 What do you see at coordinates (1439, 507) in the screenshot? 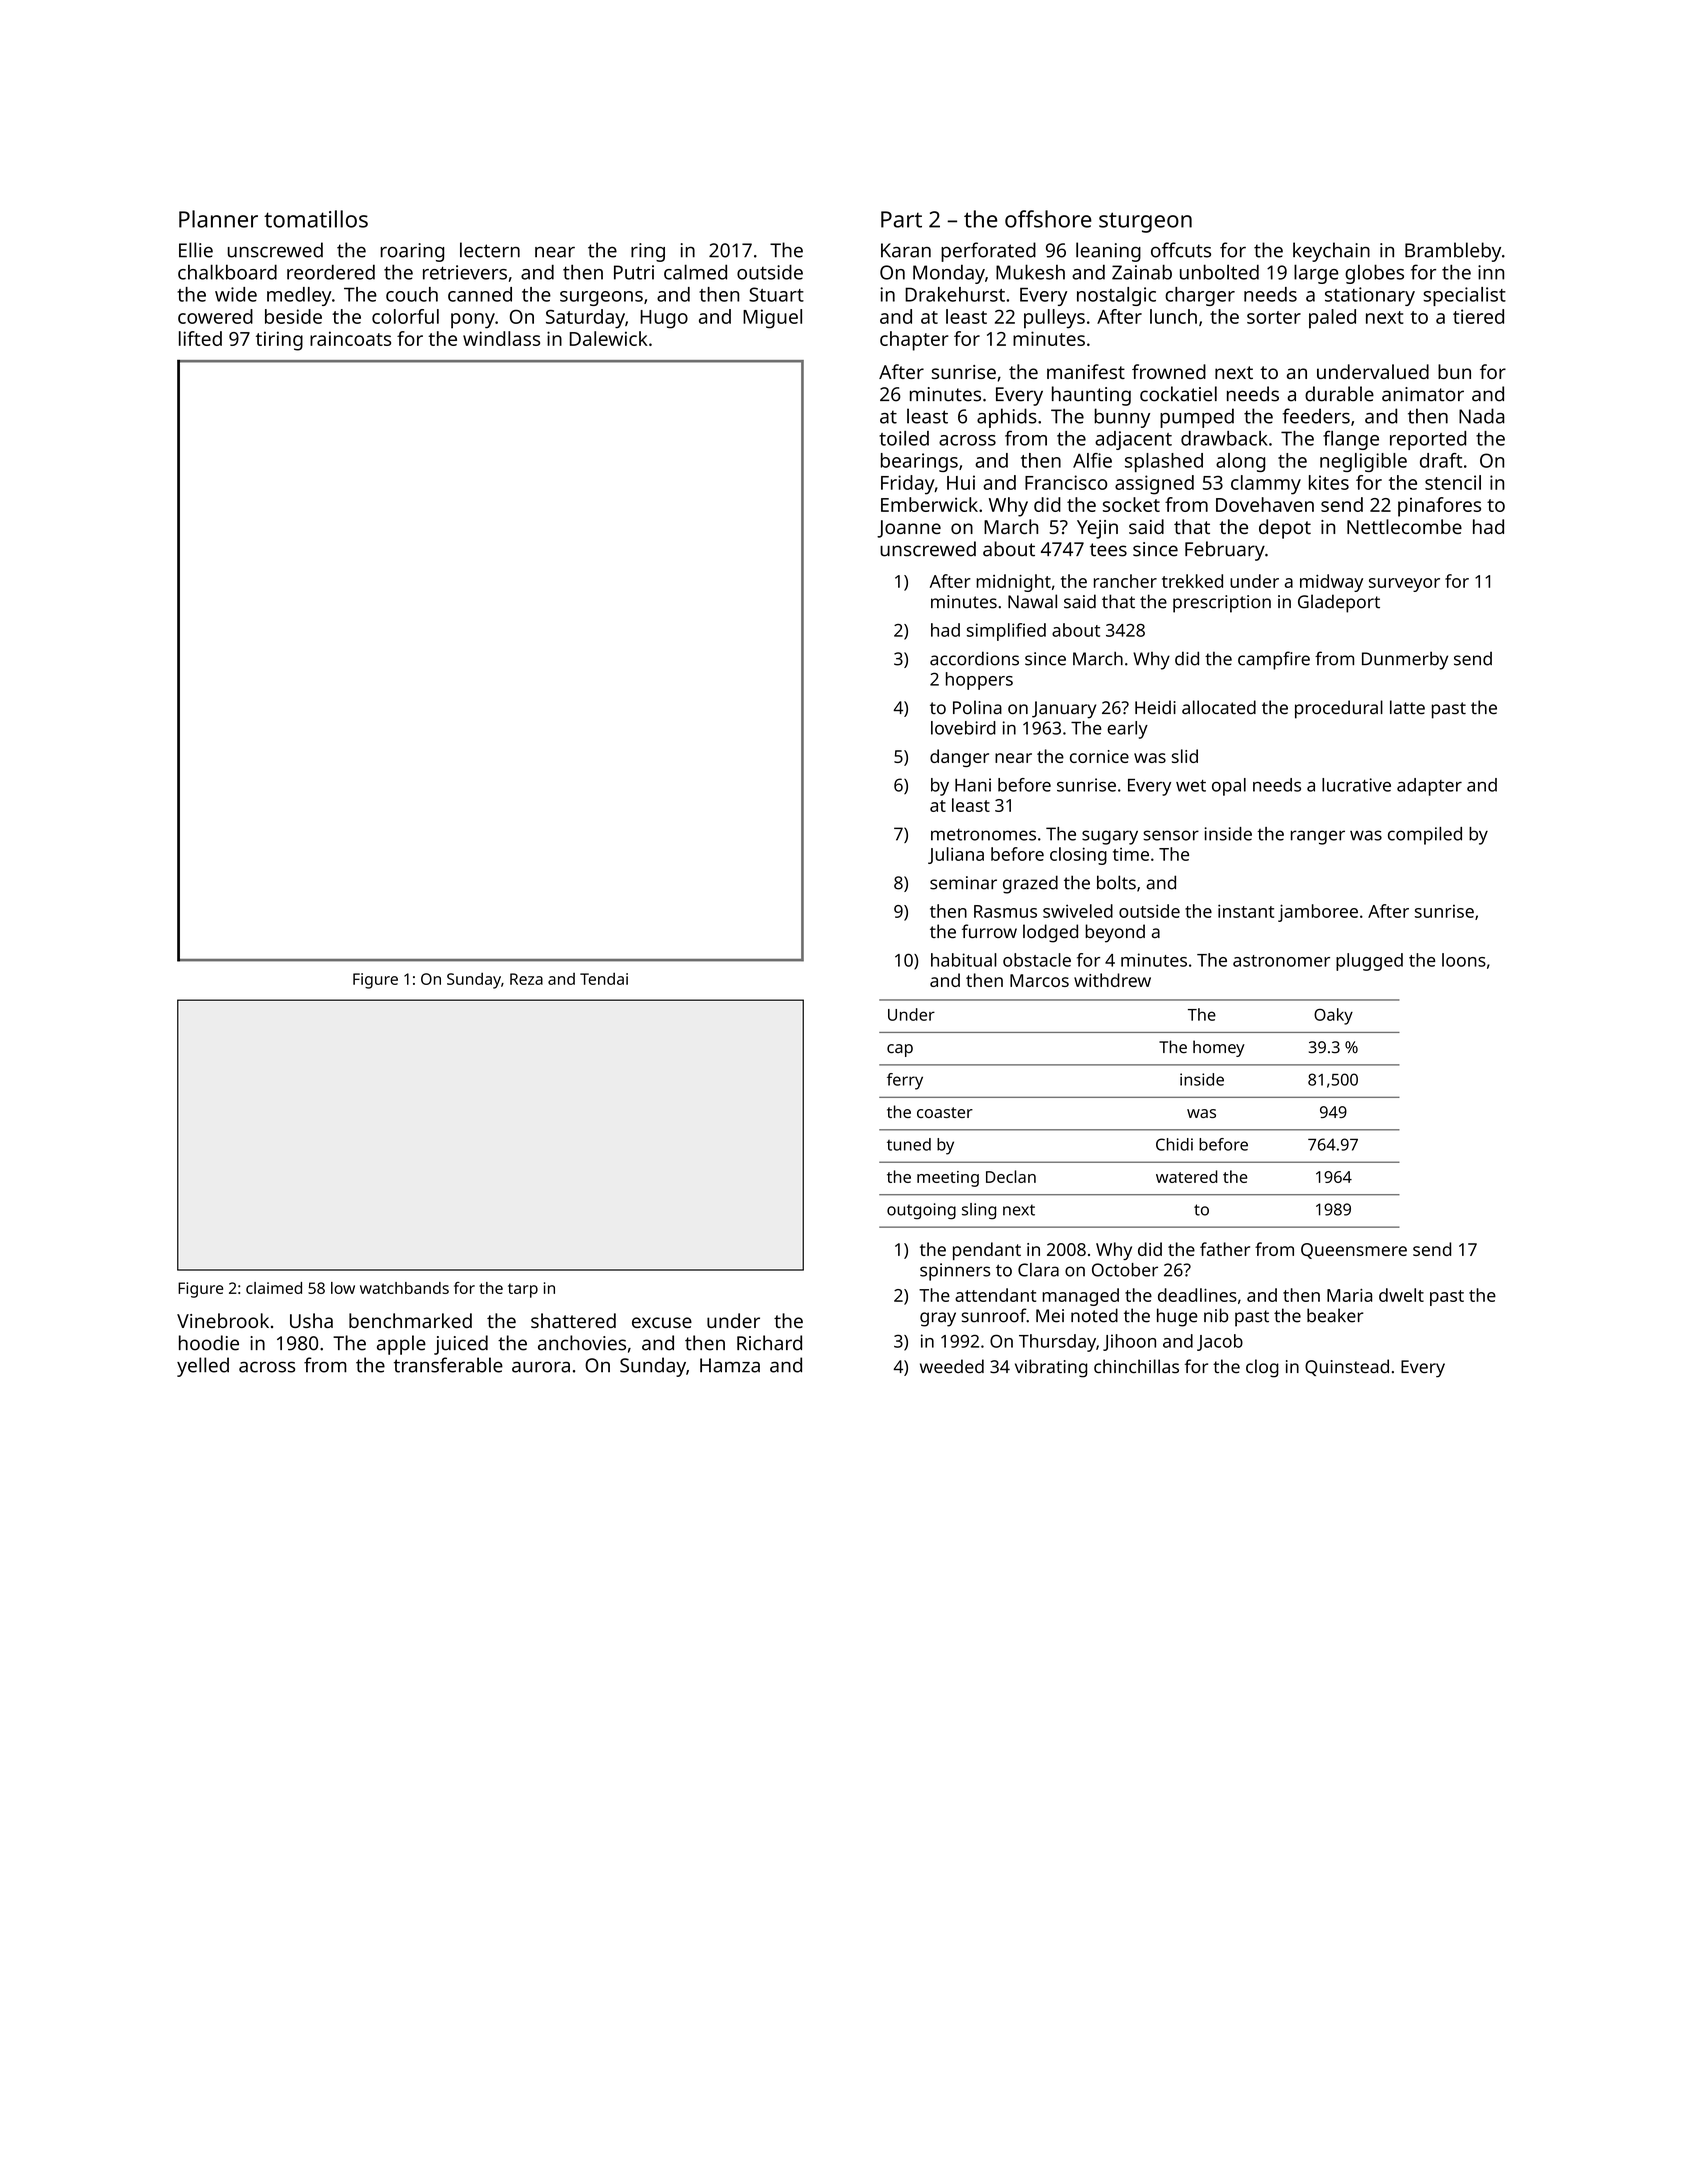
I see `pinafores` at bounding box center [1439, 507].
